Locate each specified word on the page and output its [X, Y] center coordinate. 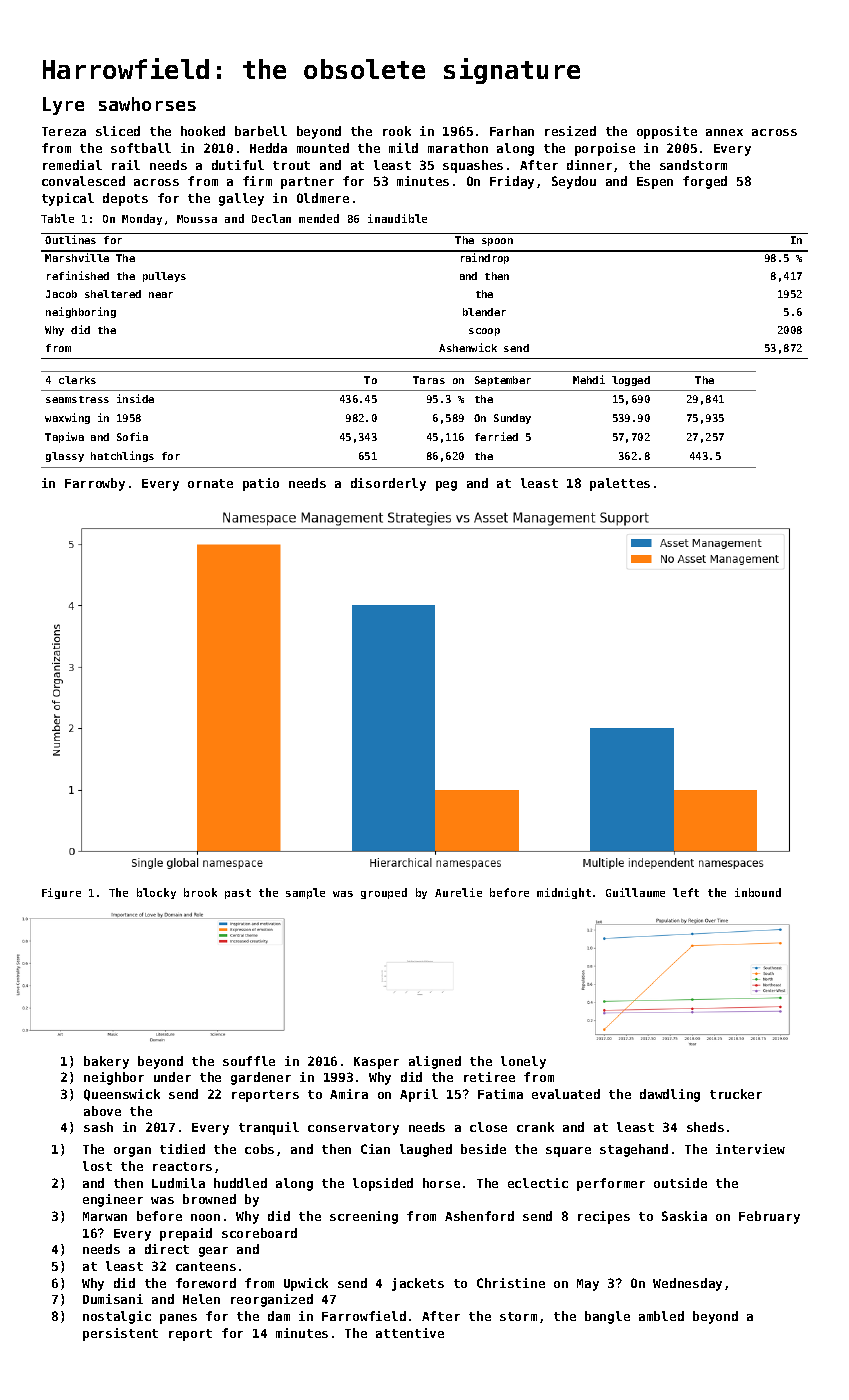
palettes [620, 484]
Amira [349, 1094]
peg [446, 486]
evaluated [566, 1094]
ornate [210, 483]
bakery [106, 1062]
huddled [240, 1183]
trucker [736, 1094]
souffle [249, 1061]
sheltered [113, 294]
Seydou [574, 182]
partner [307, 183]
